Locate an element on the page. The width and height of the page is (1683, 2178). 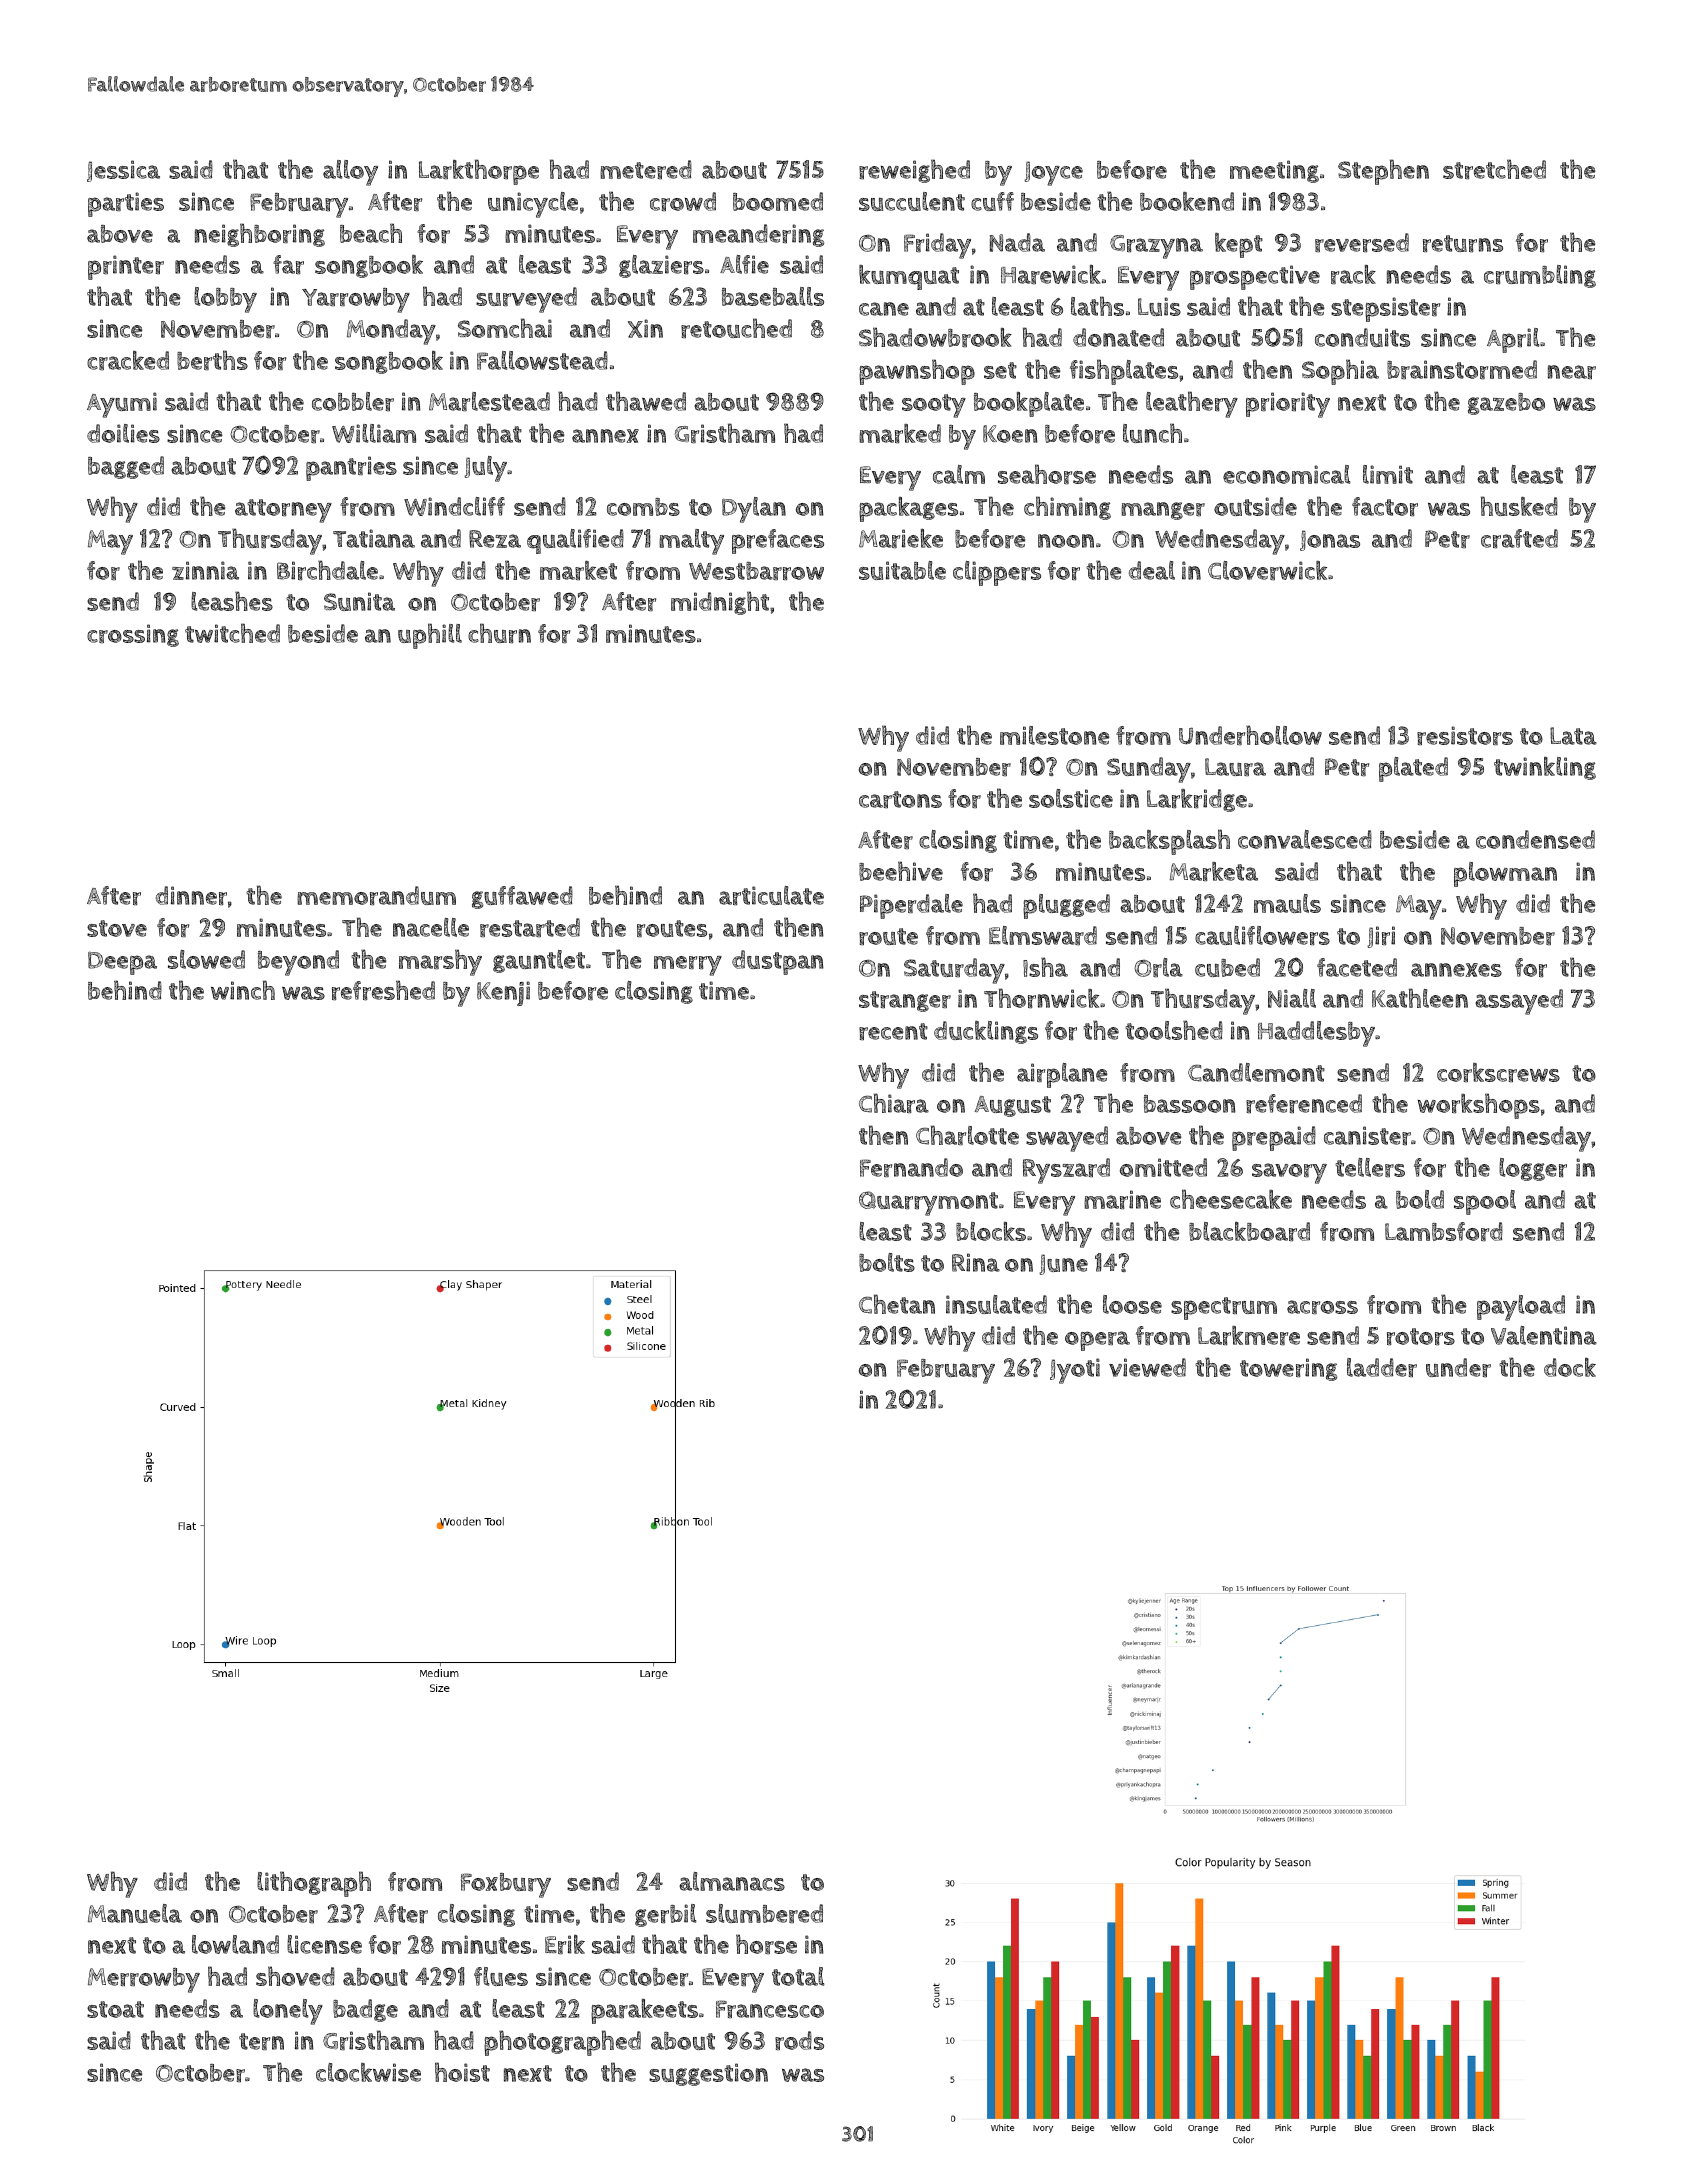
reweighed is located at coordinates (914, 171).
